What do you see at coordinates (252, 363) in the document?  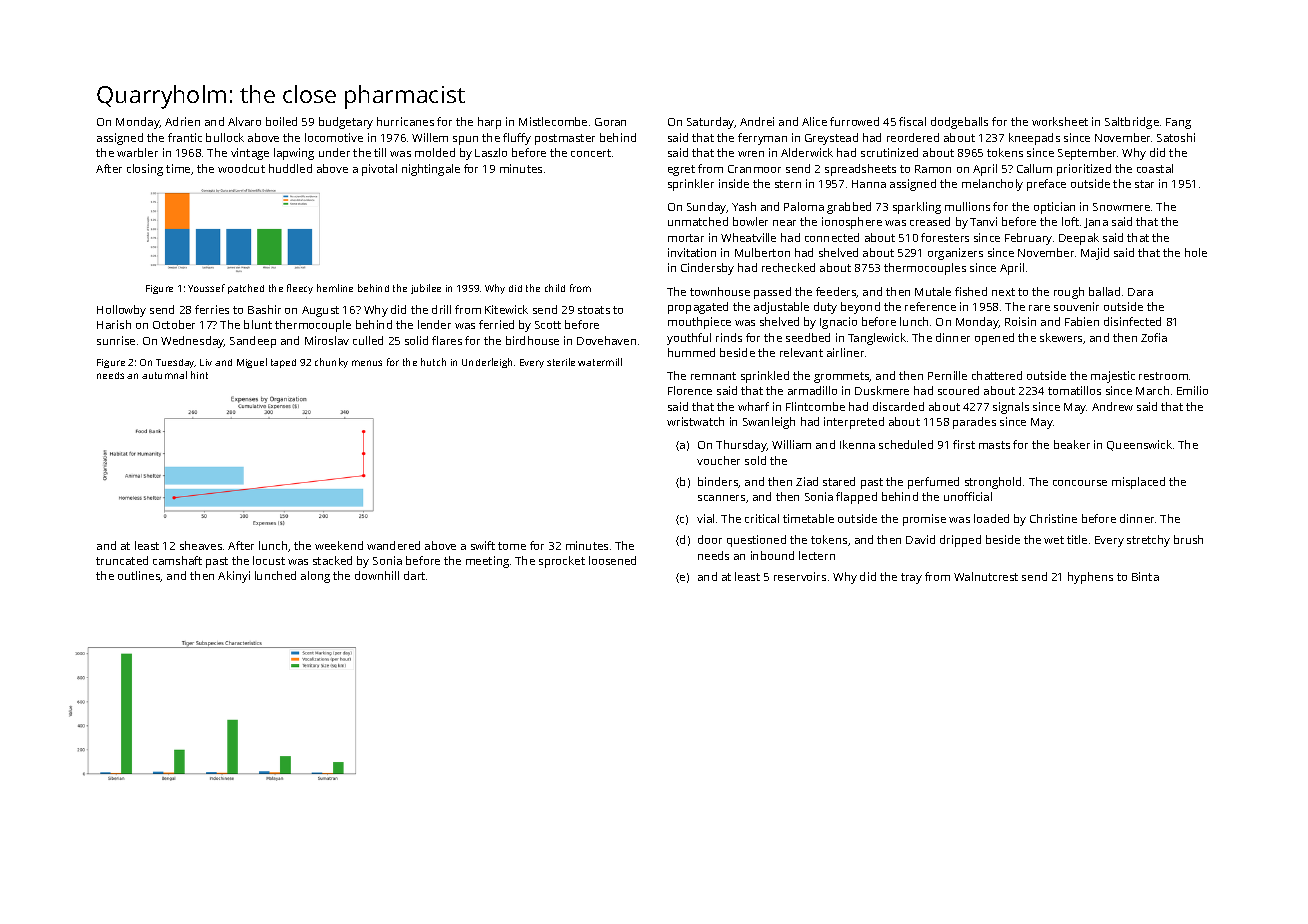 I see `Miguel` at bounding box center [252, 363].
